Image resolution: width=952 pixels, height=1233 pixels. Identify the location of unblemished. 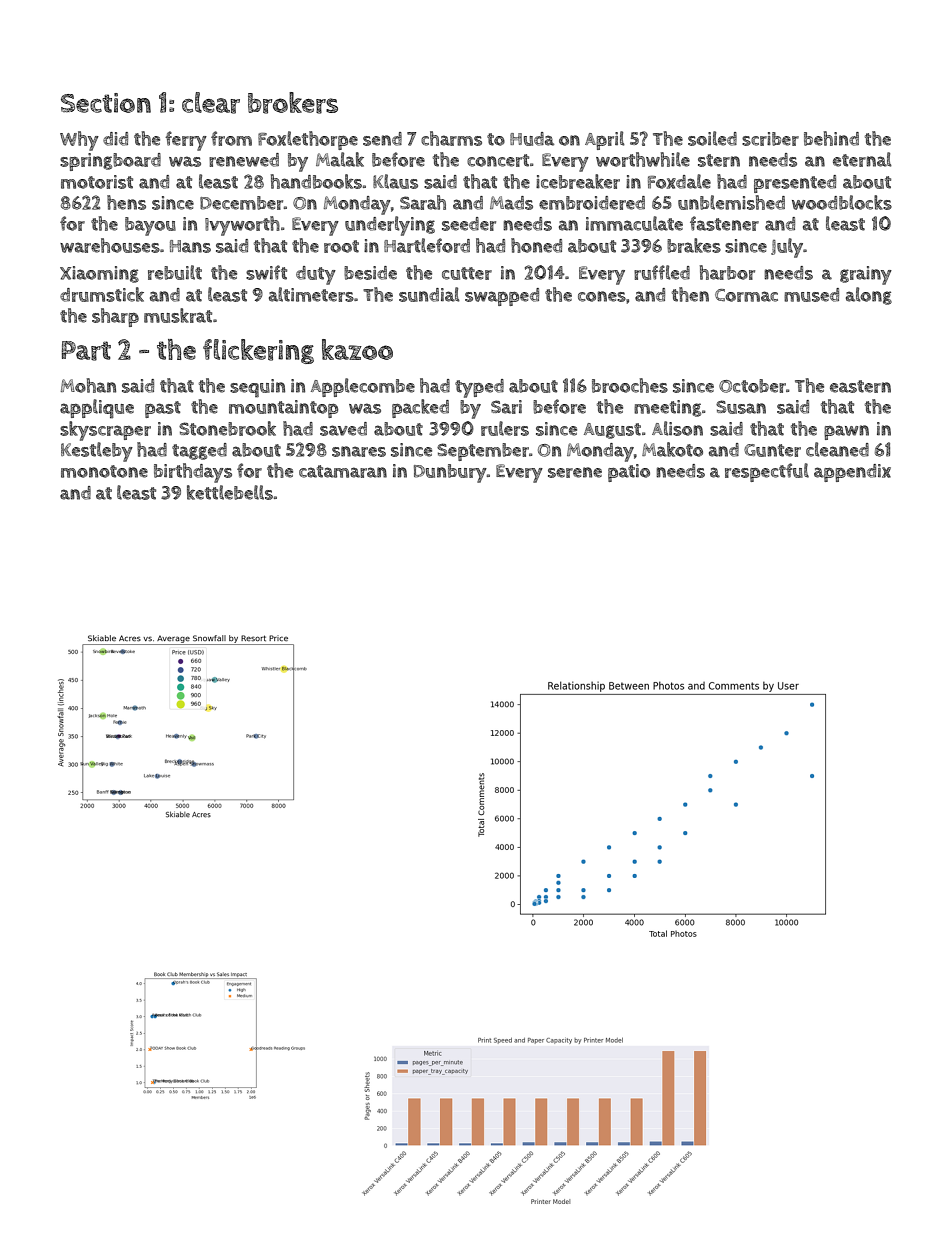
(731, 202).
